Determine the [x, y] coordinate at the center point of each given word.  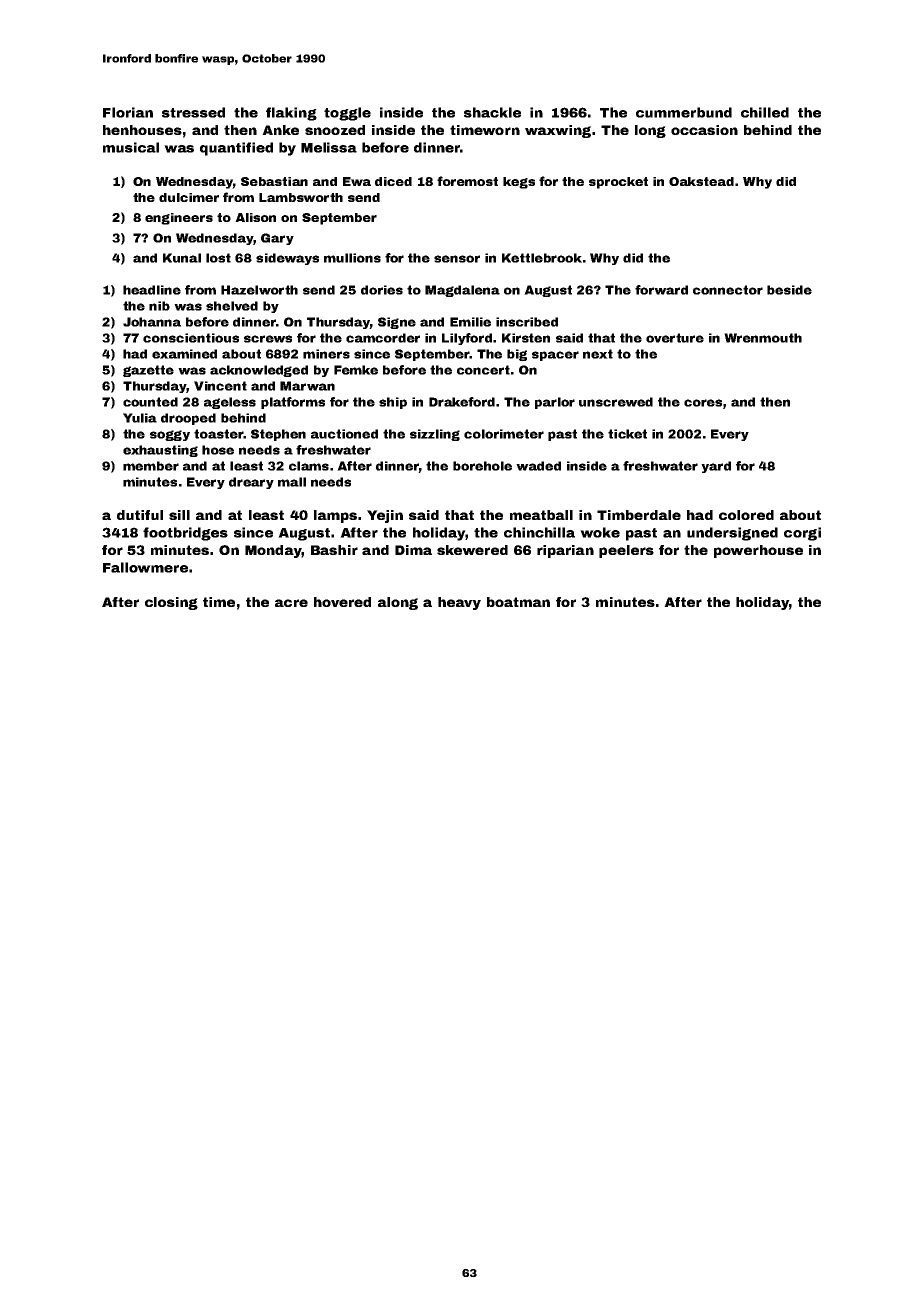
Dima [413, 550]
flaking [291, 114]
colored [746, 515]
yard [716, 467]
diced [393, 181]
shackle [492, 112]
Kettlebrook [542, 258]
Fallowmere [145, 567]
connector [728, 290]
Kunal [182, 258]
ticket [627, 434]
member [151, 466]
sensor [457, 259]
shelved [232, 306]
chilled [765, 112]
